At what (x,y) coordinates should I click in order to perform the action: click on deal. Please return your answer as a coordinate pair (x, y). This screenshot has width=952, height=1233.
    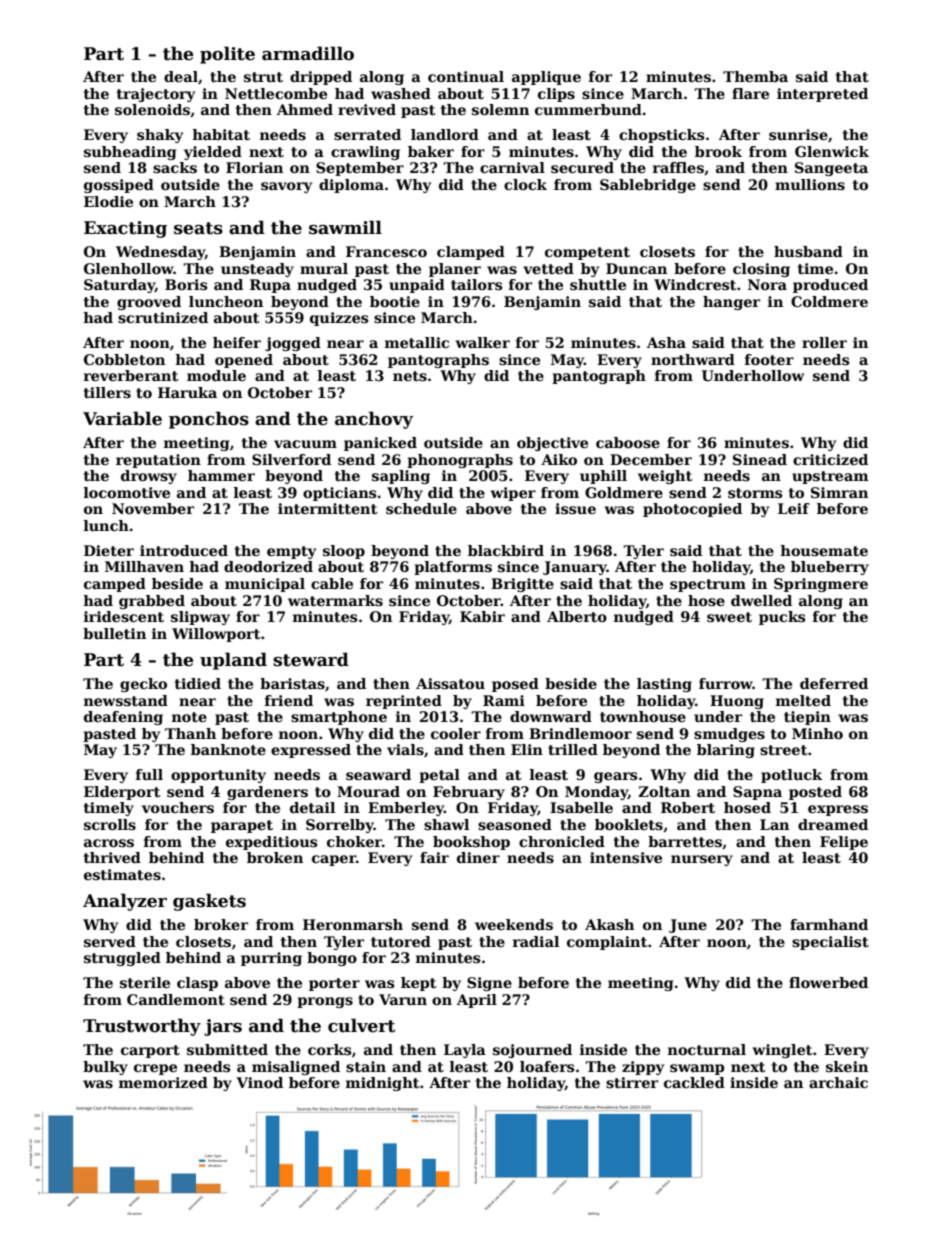
    Looking at the image, I should click on (181, 76).
